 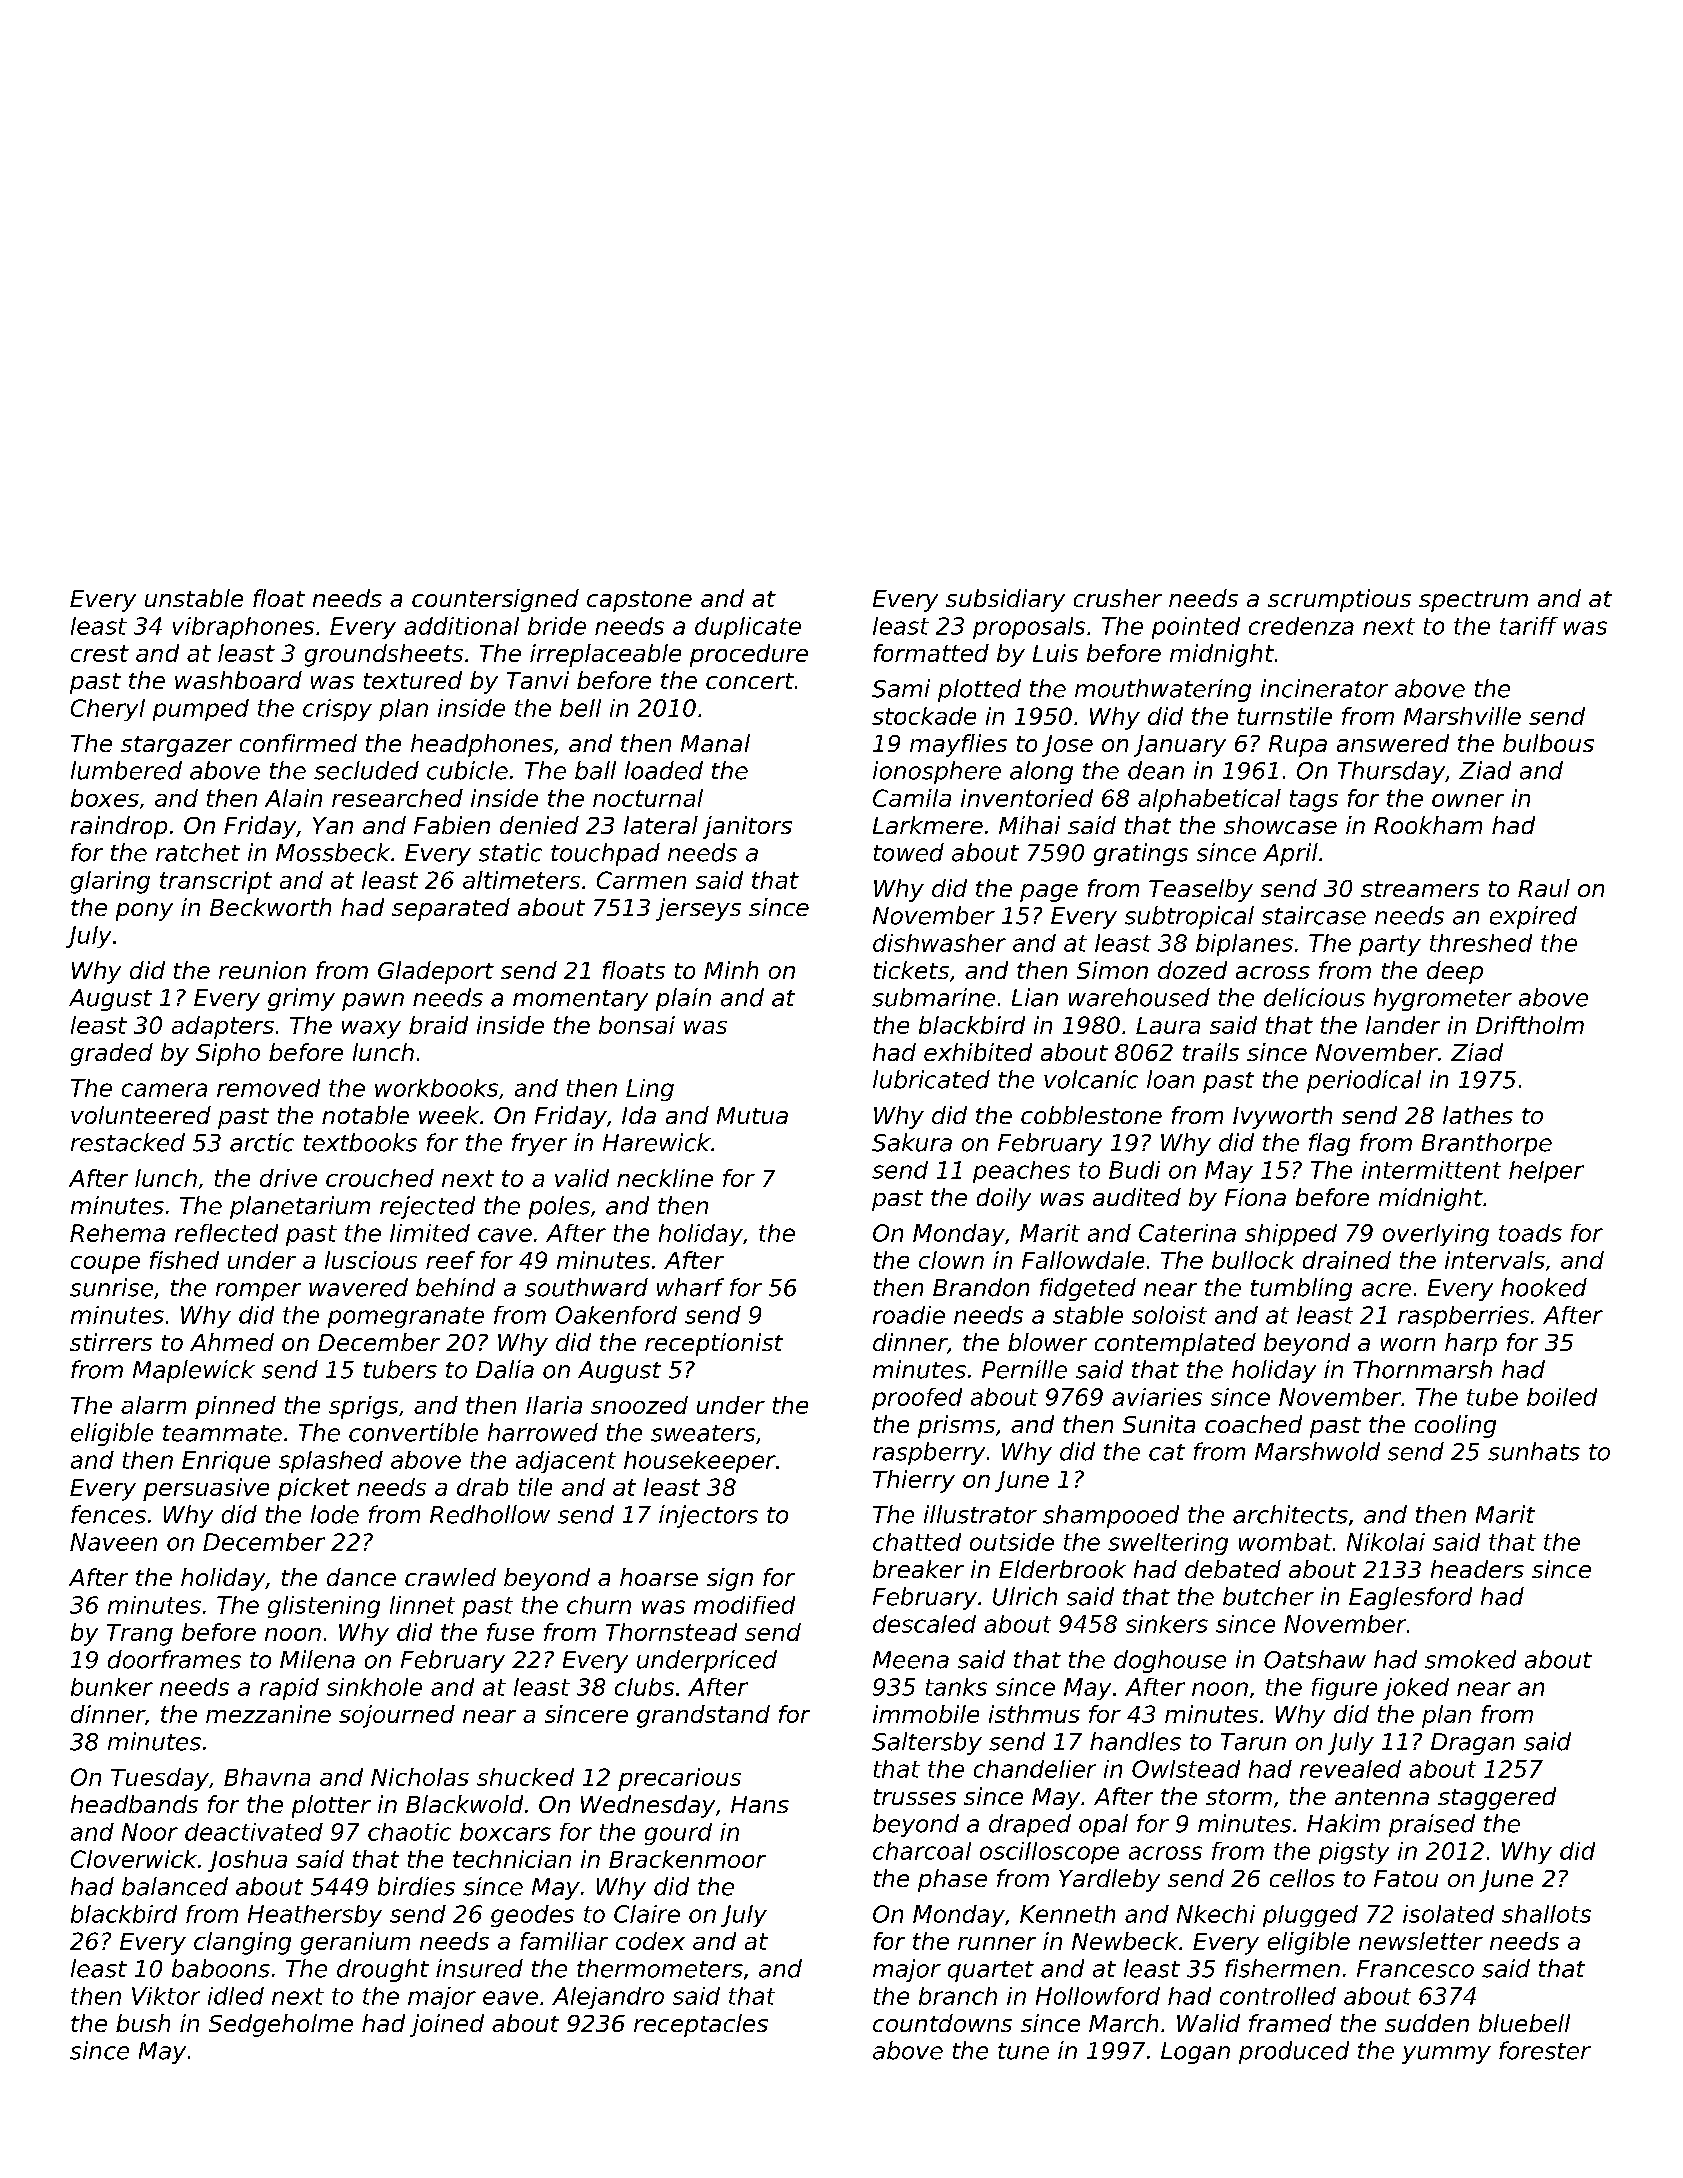 What do you see at coordinates (1420, 889) in the screenshot?
I see `streamers` at bounding box center [1420, 889].
